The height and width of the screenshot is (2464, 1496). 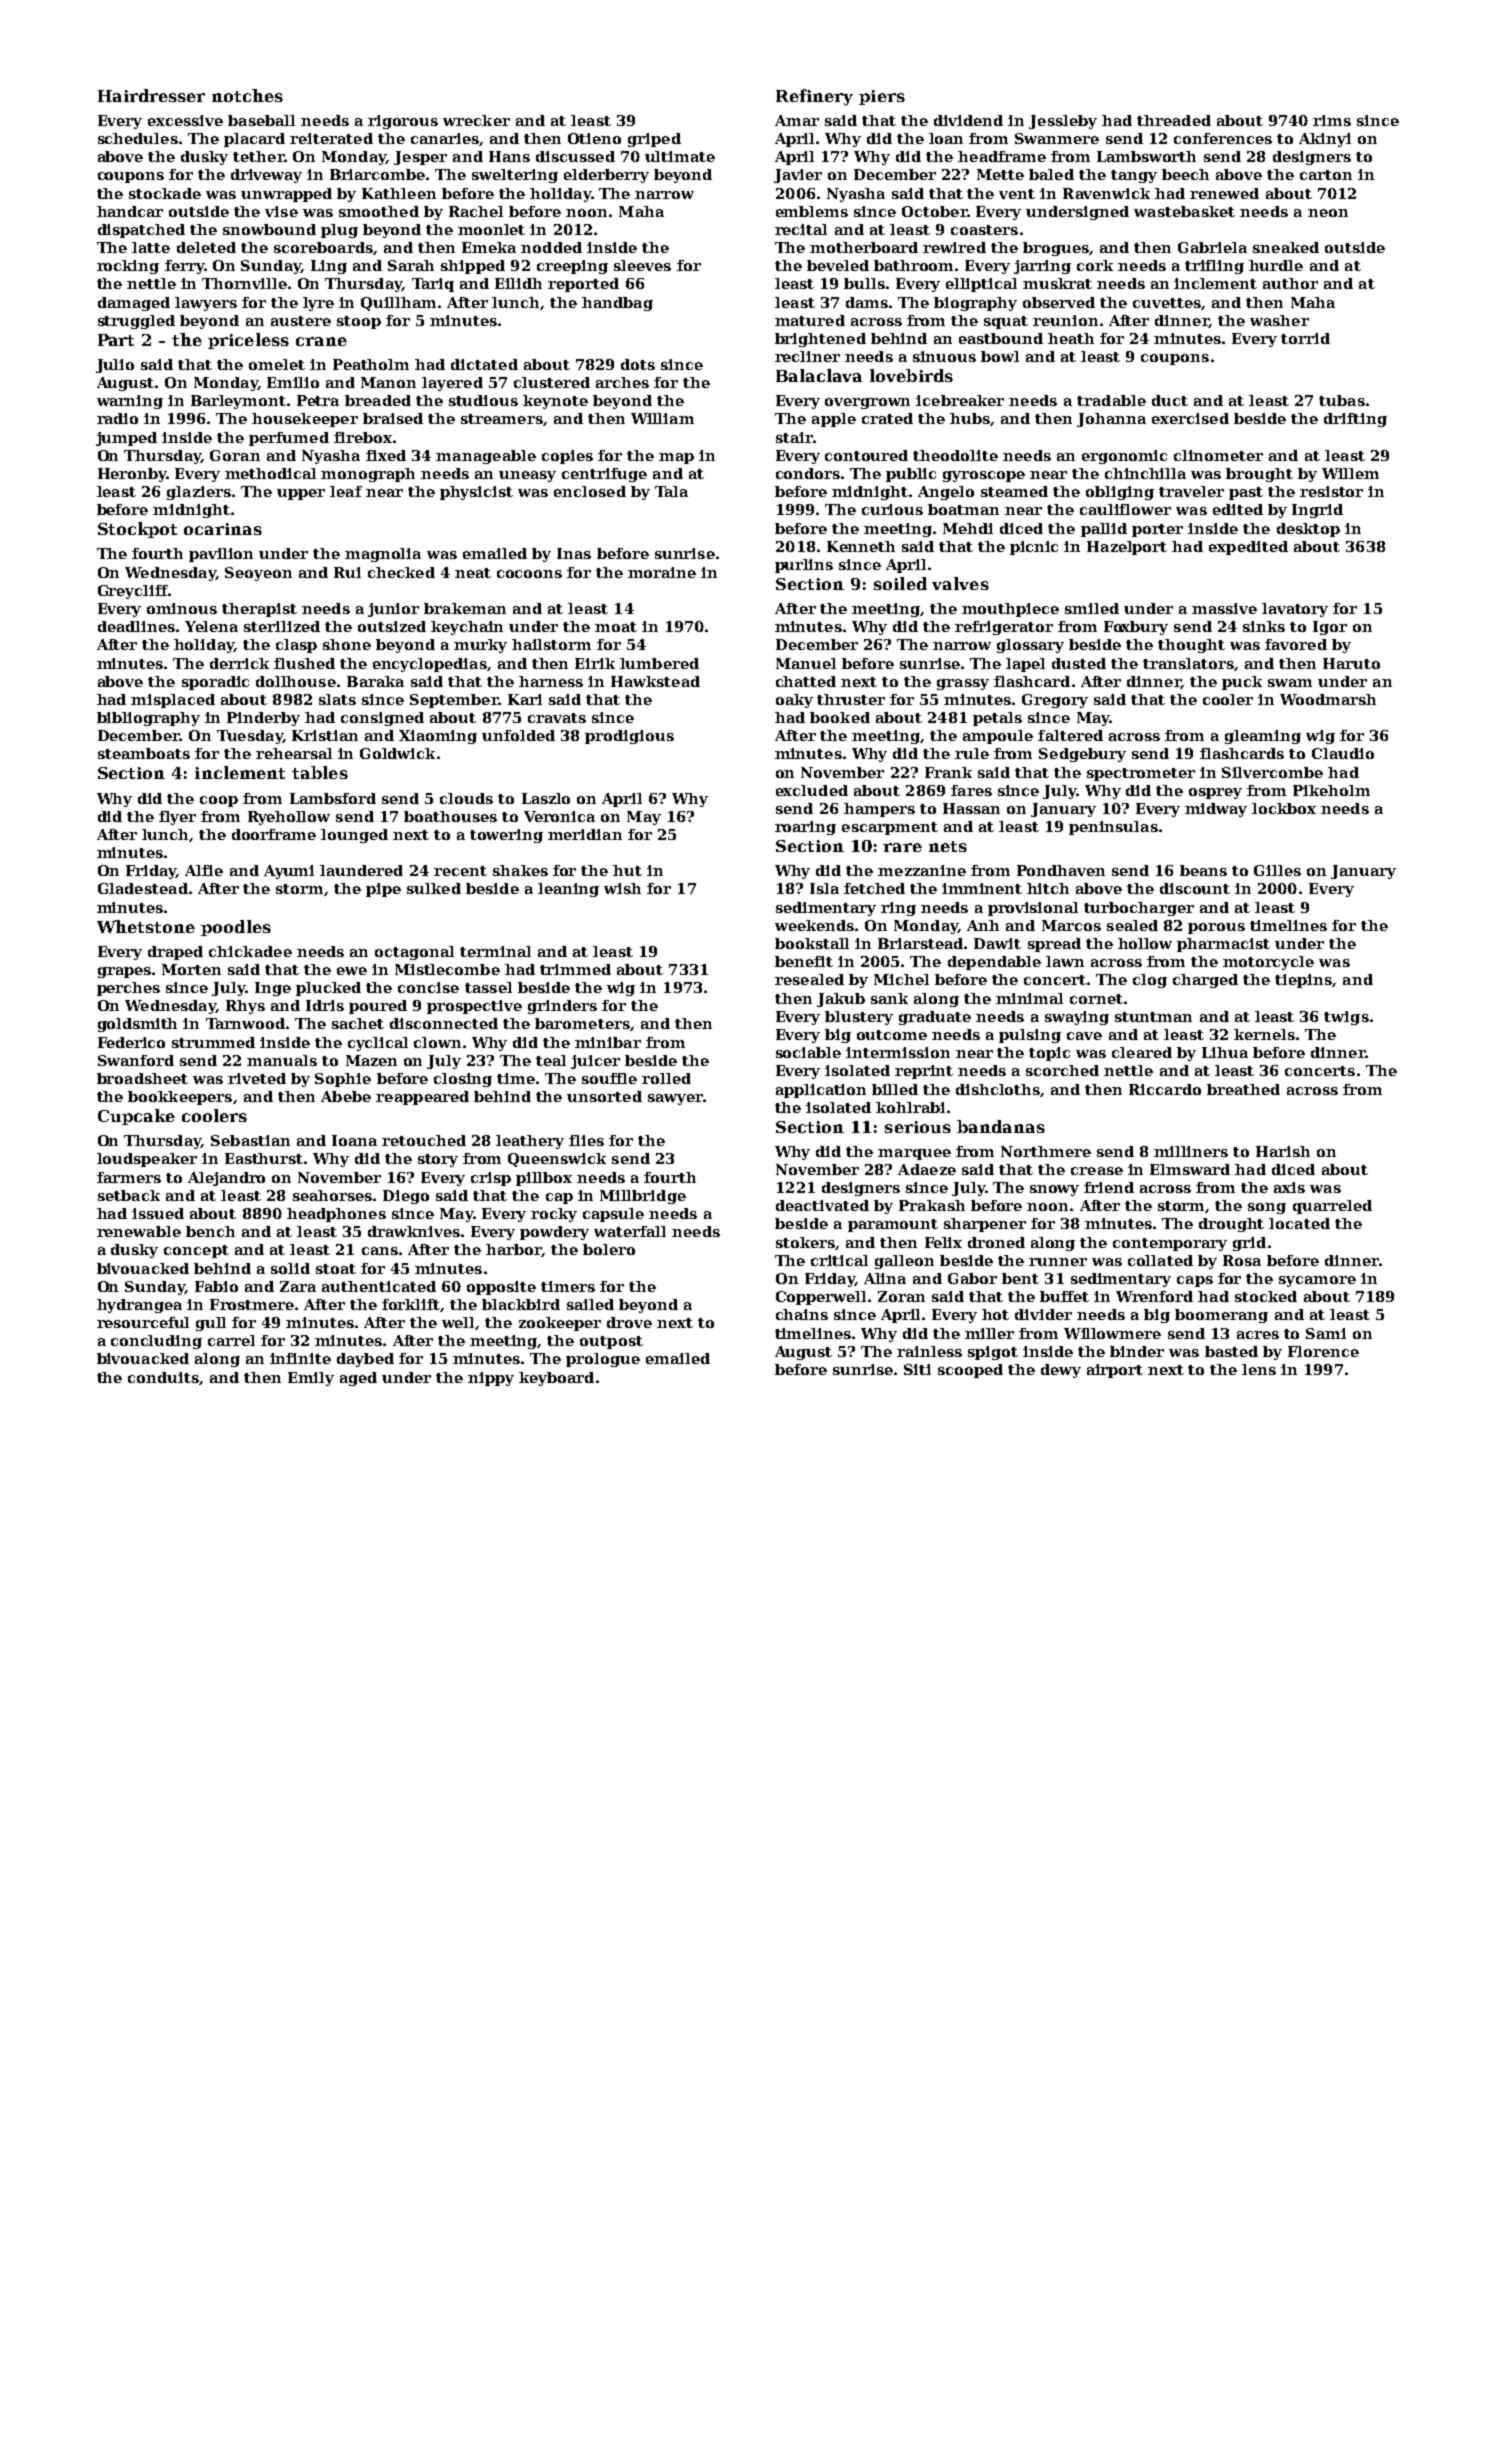 What do you see at coordinates (586, 1140) in the screenshot?
I see `flies` at bounding box center [586, 1140].
